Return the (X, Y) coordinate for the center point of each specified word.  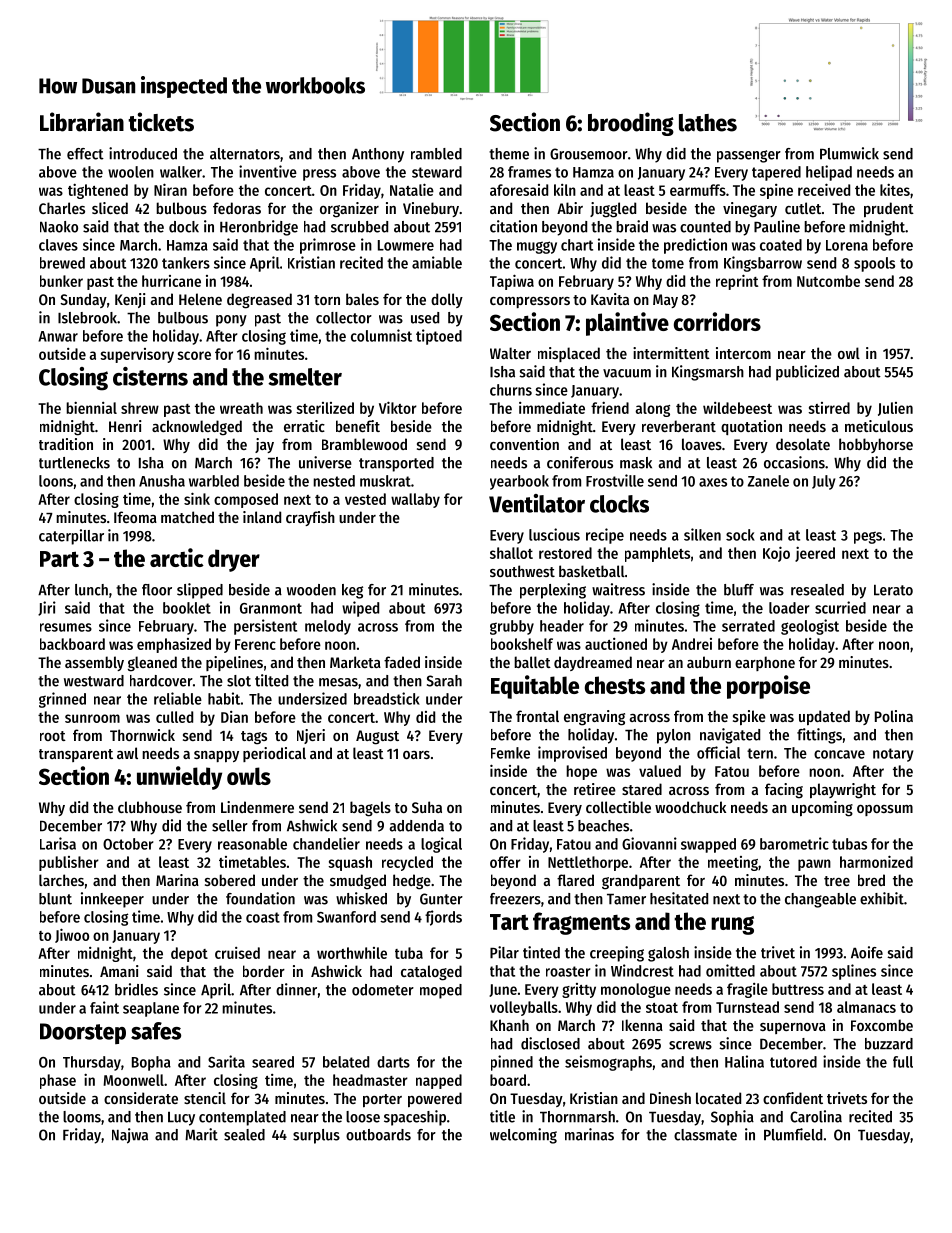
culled (174, 717)
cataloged (431, 973)
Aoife (867, 952)
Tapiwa (512, 282)
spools (874, 264)
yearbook (519, 482)
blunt (55, 899)
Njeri (311, 736)
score (194, 355)
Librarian (82, 122)
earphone (765, 663)
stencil (205, 1098)
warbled (214, 481)
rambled (436, 154)
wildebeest (737, 408)
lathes (708, 123)
